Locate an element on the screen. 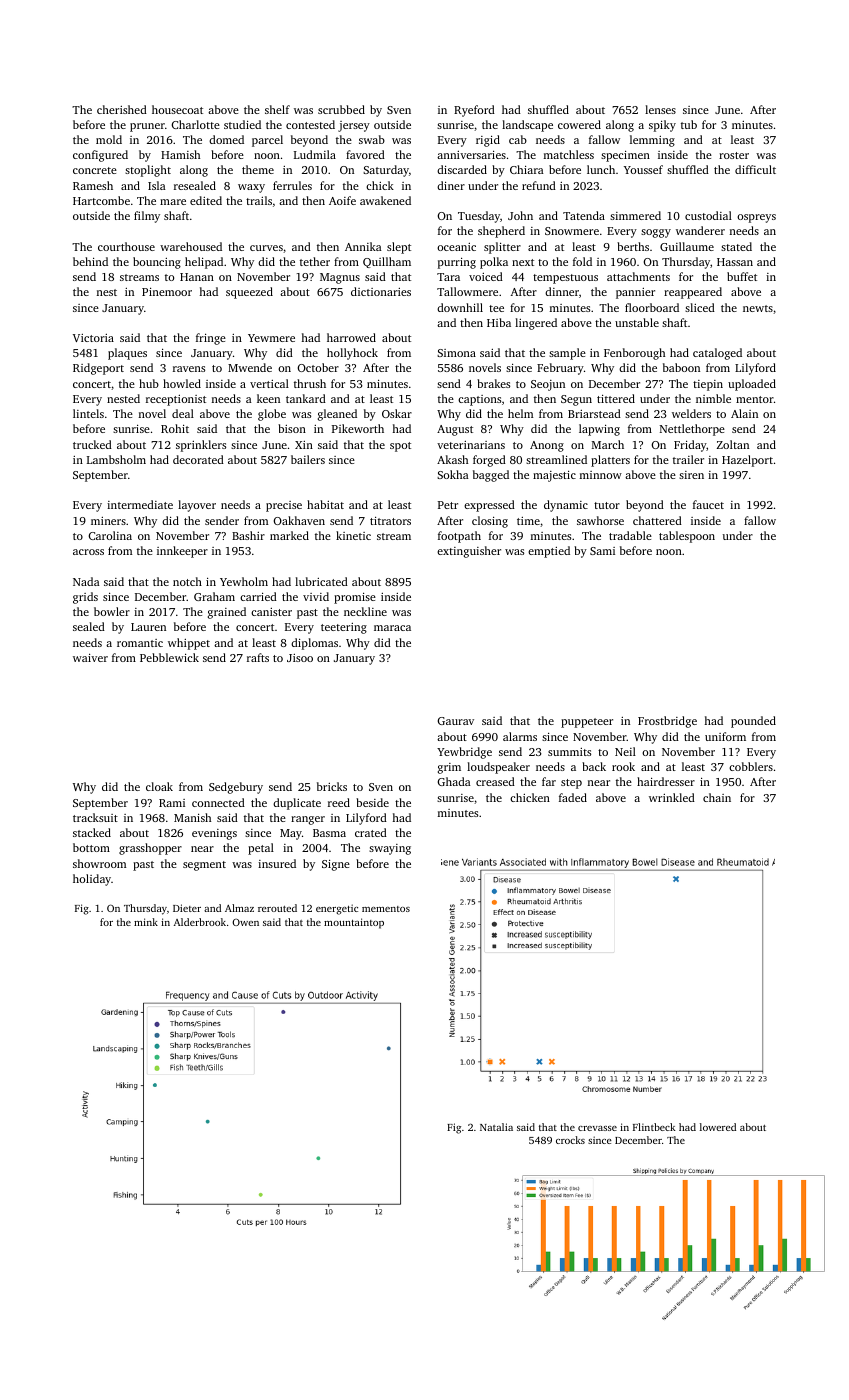 This screenshot has width=849, height=1400. crevasse is located at coordinates (597, 1128).
